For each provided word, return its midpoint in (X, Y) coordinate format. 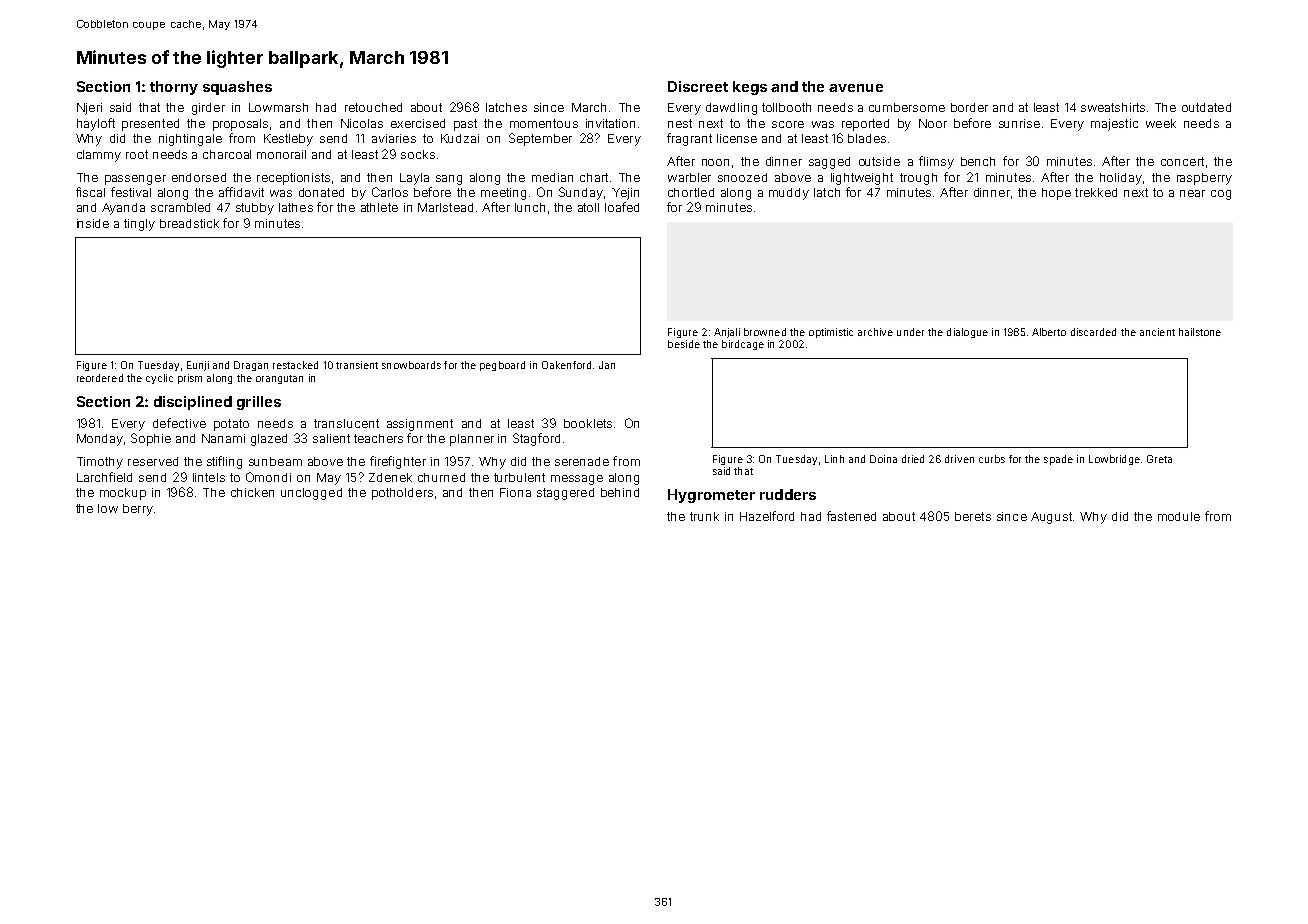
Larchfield (104, 477)
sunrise (1019, 123)
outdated (1206, 107)
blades (867, 138)
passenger (135, 180)
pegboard (502, 366)
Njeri (89, 109)
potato (231, 425)
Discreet (698, 86)
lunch (530, 207)
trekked (1096, 192)
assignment (420, 425)
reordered (100, 378)
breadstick (189, 223)
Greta (1159, 459)
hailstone (1200, 332)
